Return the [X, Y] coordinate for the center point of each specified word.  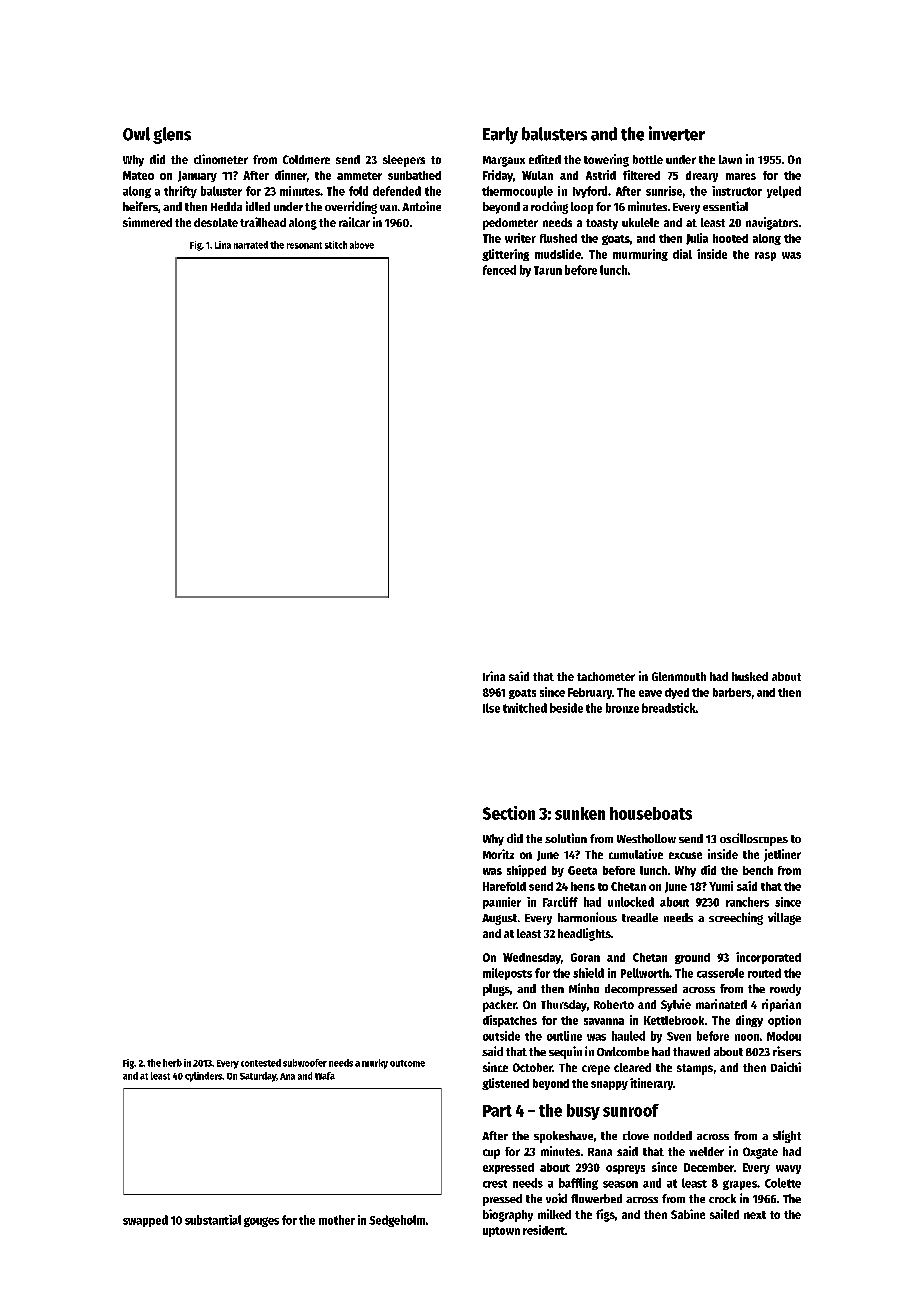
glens [172, 135]
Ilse [491, 708]
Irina [494, 676]
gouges [261, 1222]
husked [750, 676]
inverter [677, 133]
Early [500, 135]
